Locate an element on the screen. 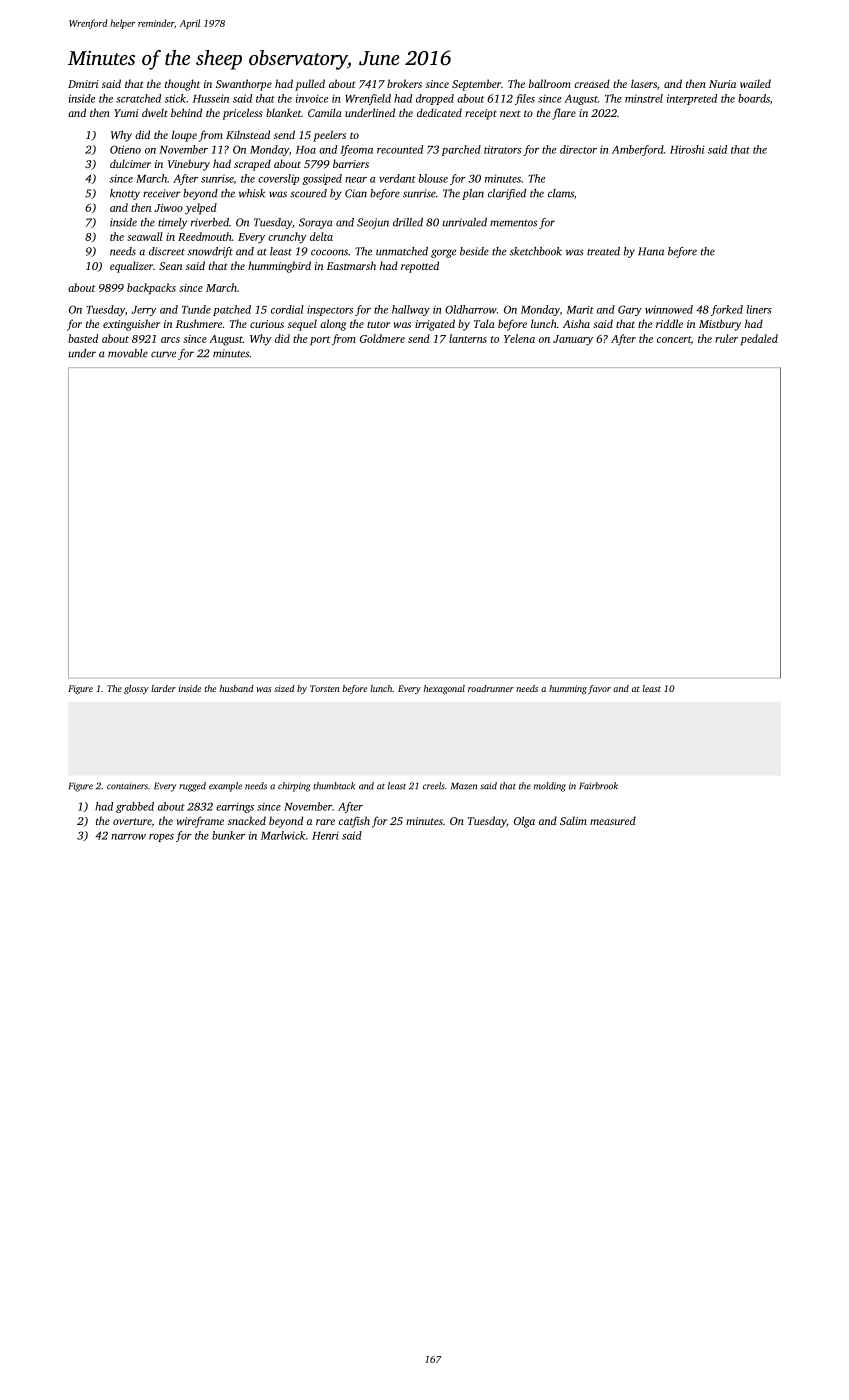 The image size is (849, 1400). ropes is located at coordinates (161, 838).
